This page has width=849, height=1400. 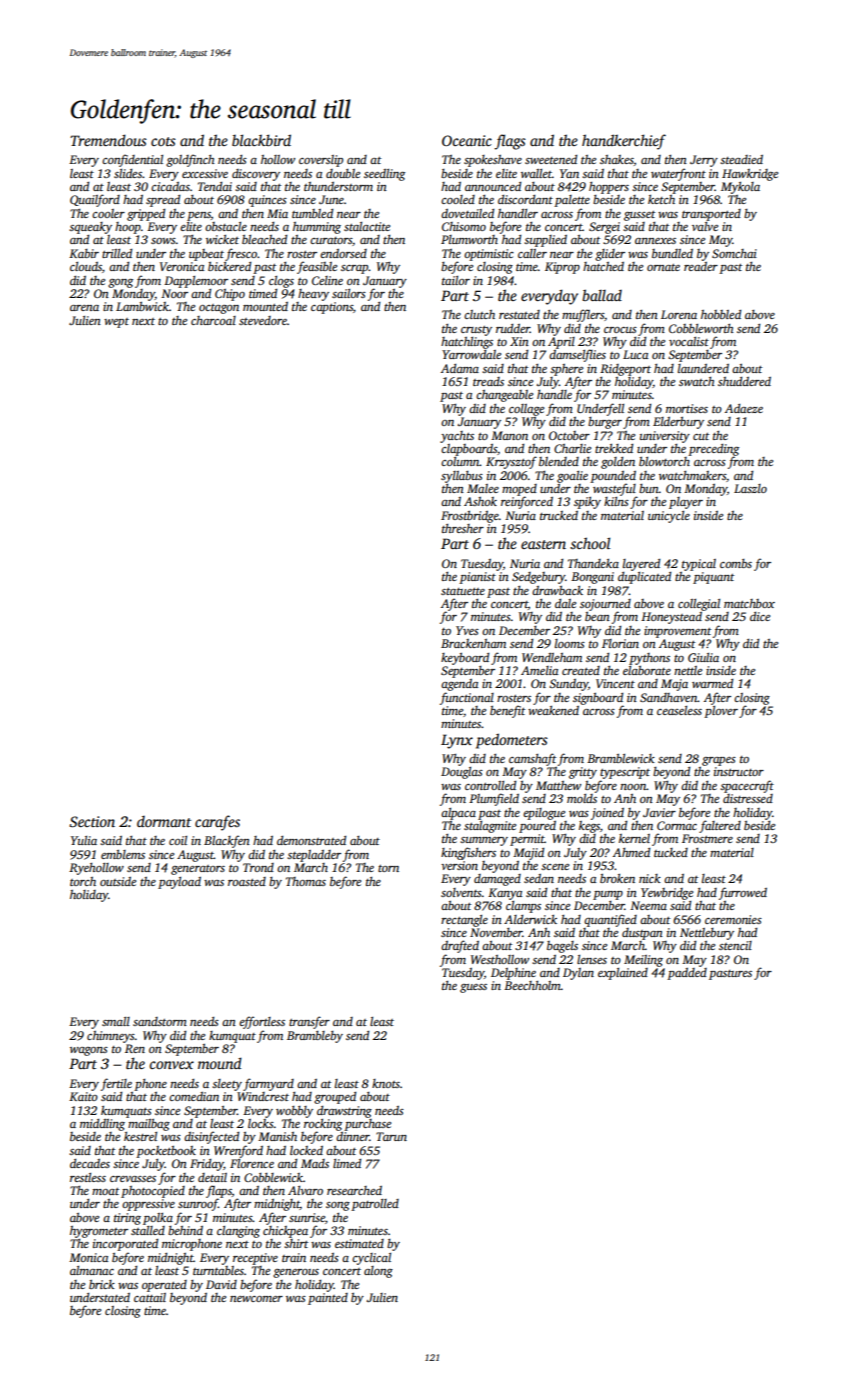 What do you see at coordinates (102, 1284) in the page?
I see `brick` at bounding box center [102, 1284].
